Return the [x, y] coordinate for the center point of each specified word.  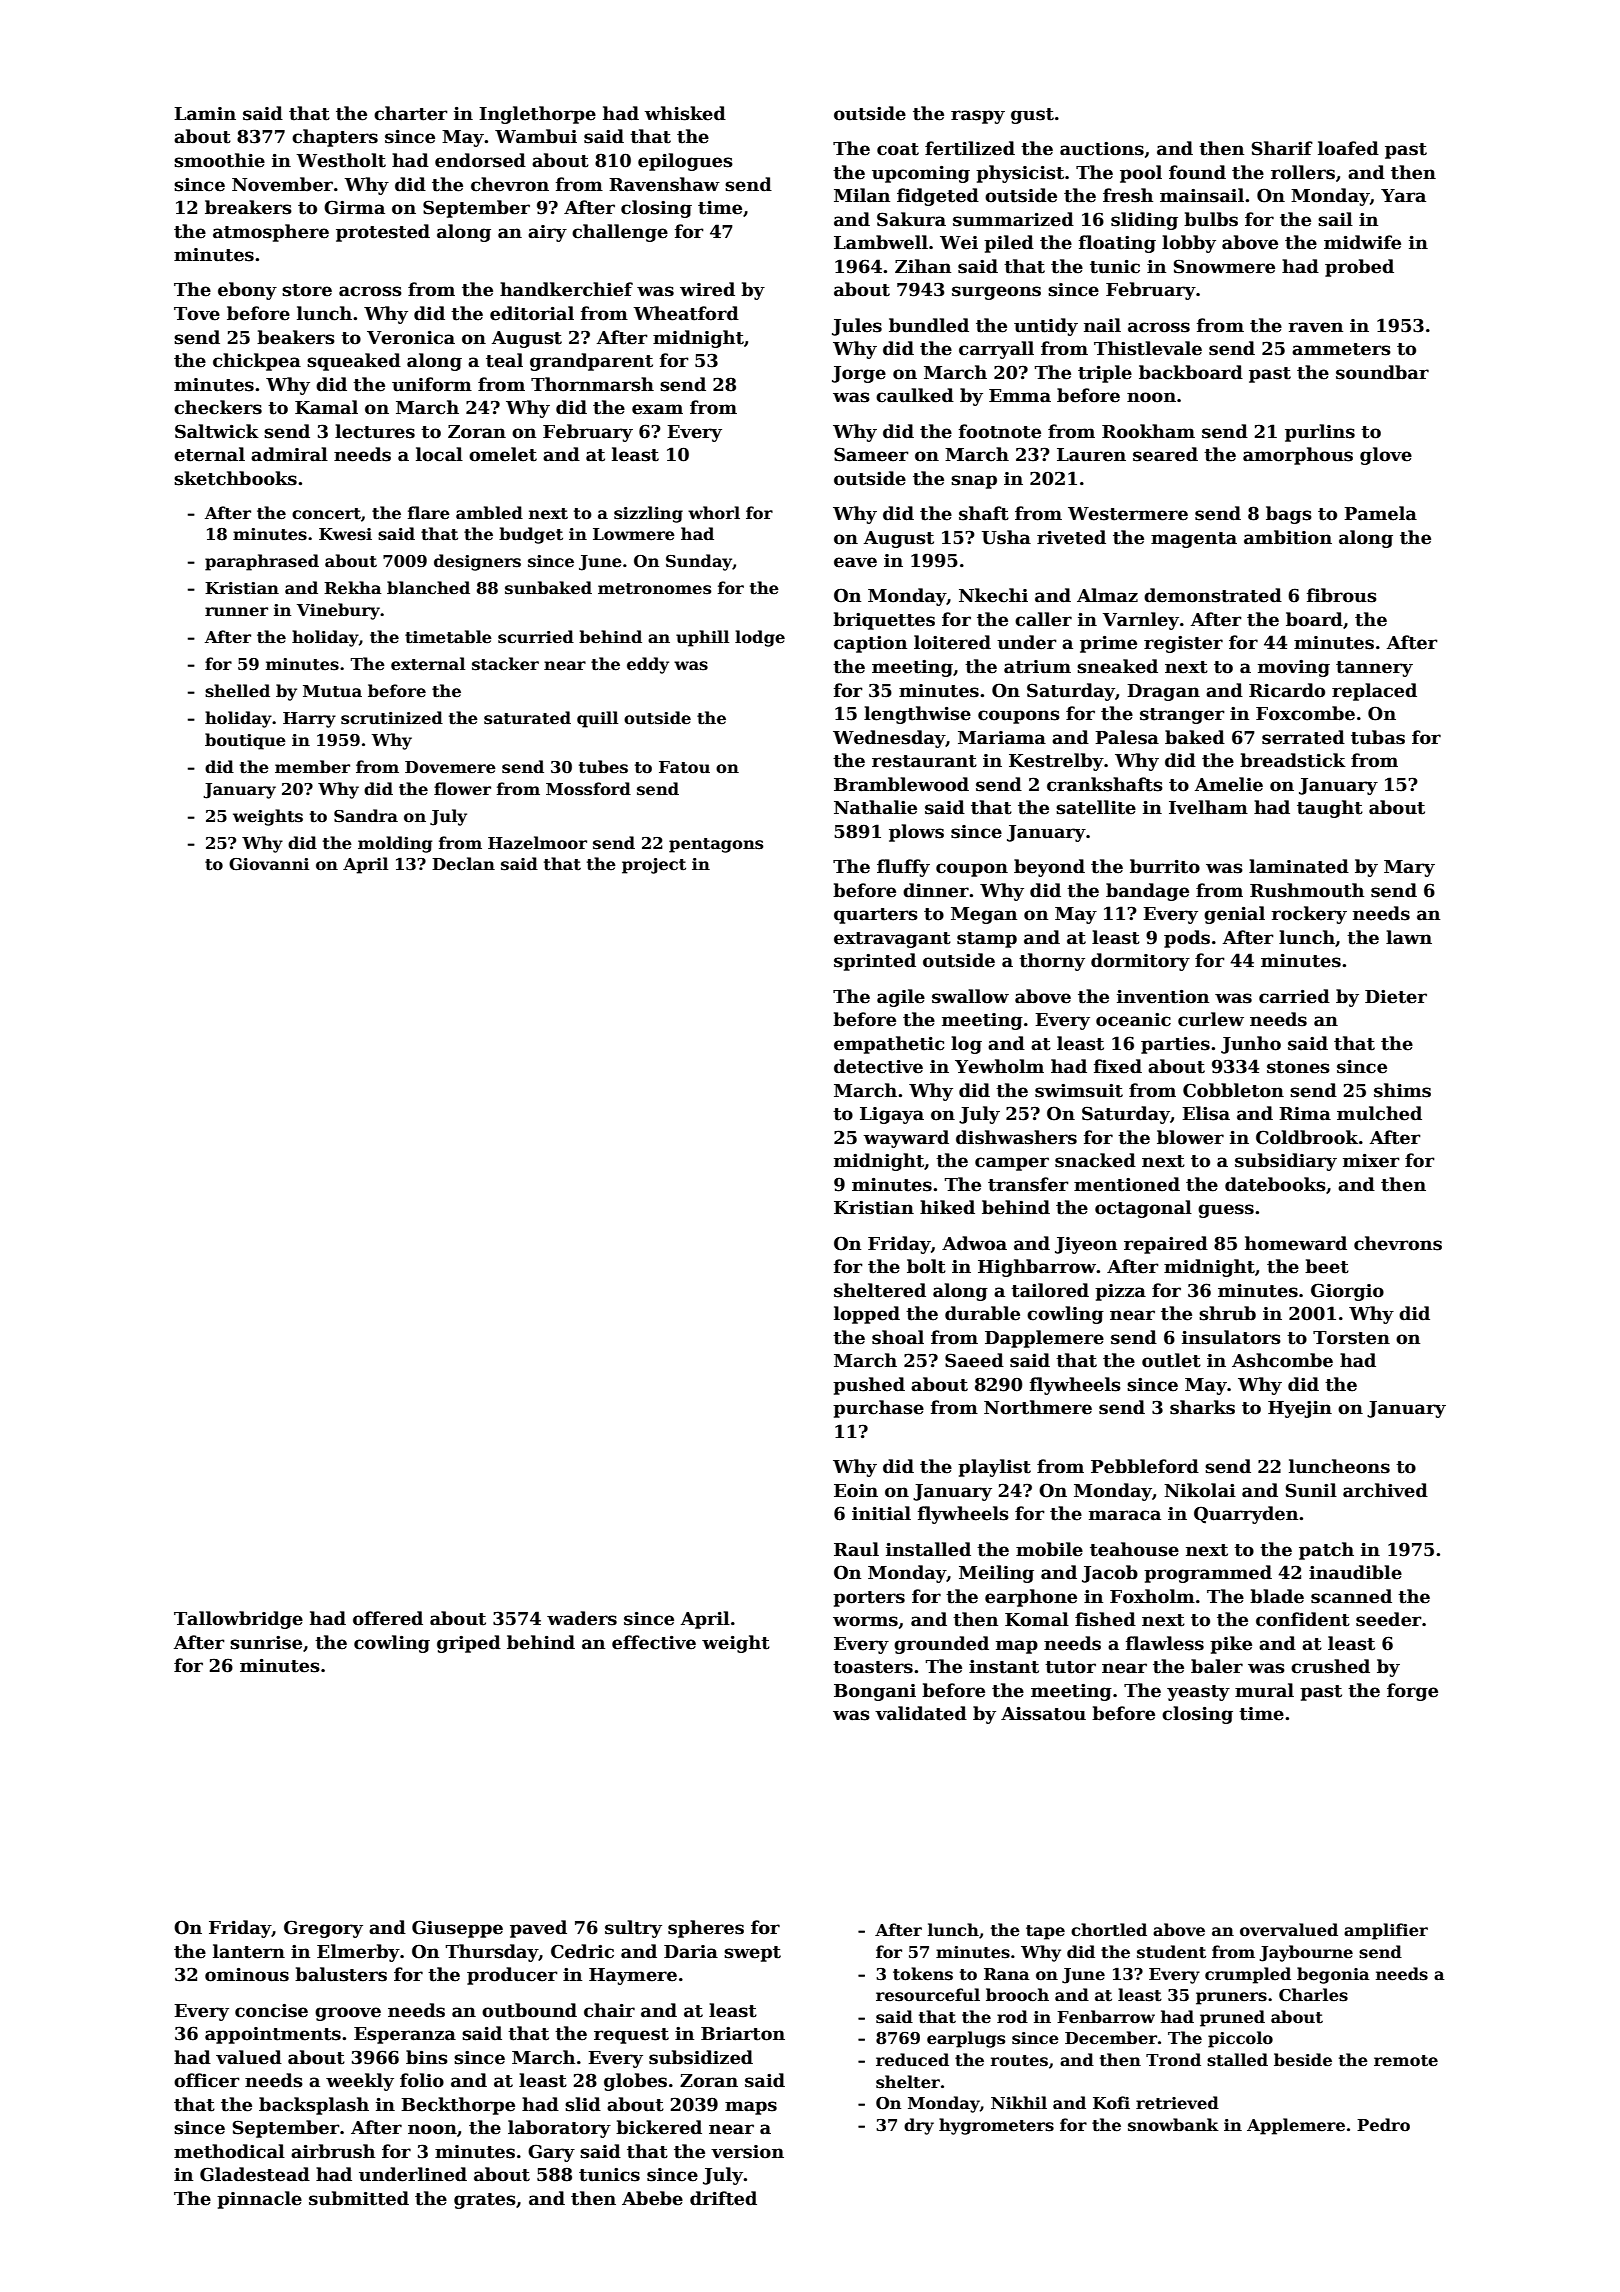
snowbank [1173, 2125]
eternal [209, 454]
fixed [1118, 1066]
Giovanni [269, 864]
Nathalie [875, 807]
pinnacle [259, 2200]
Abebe [652, 2198]
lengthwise [917, 715]
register [1183, 644]
